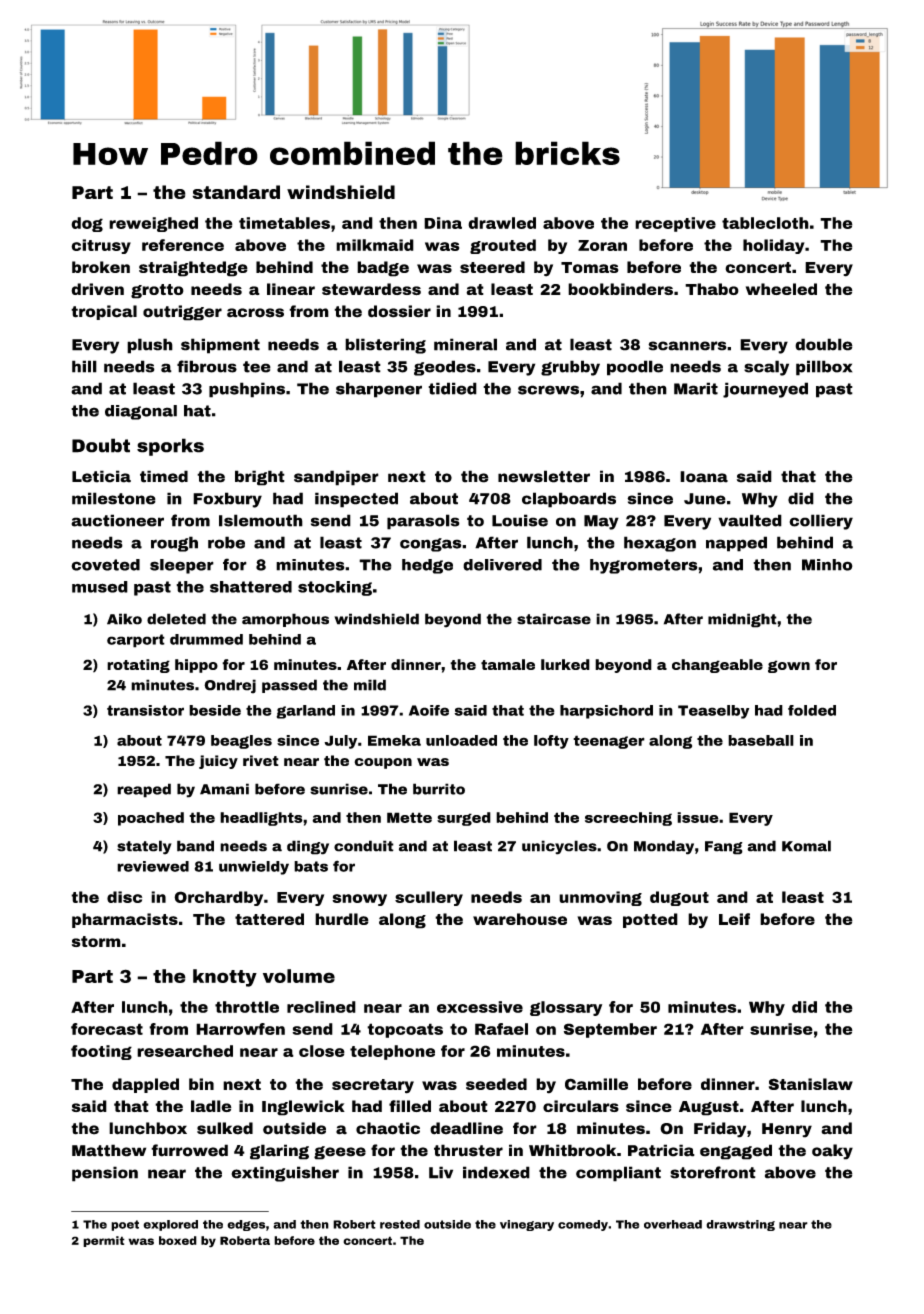  What do you see at coordinates (675, 224) in the page?
I see `receptive` at bounding box center [675, 224].
